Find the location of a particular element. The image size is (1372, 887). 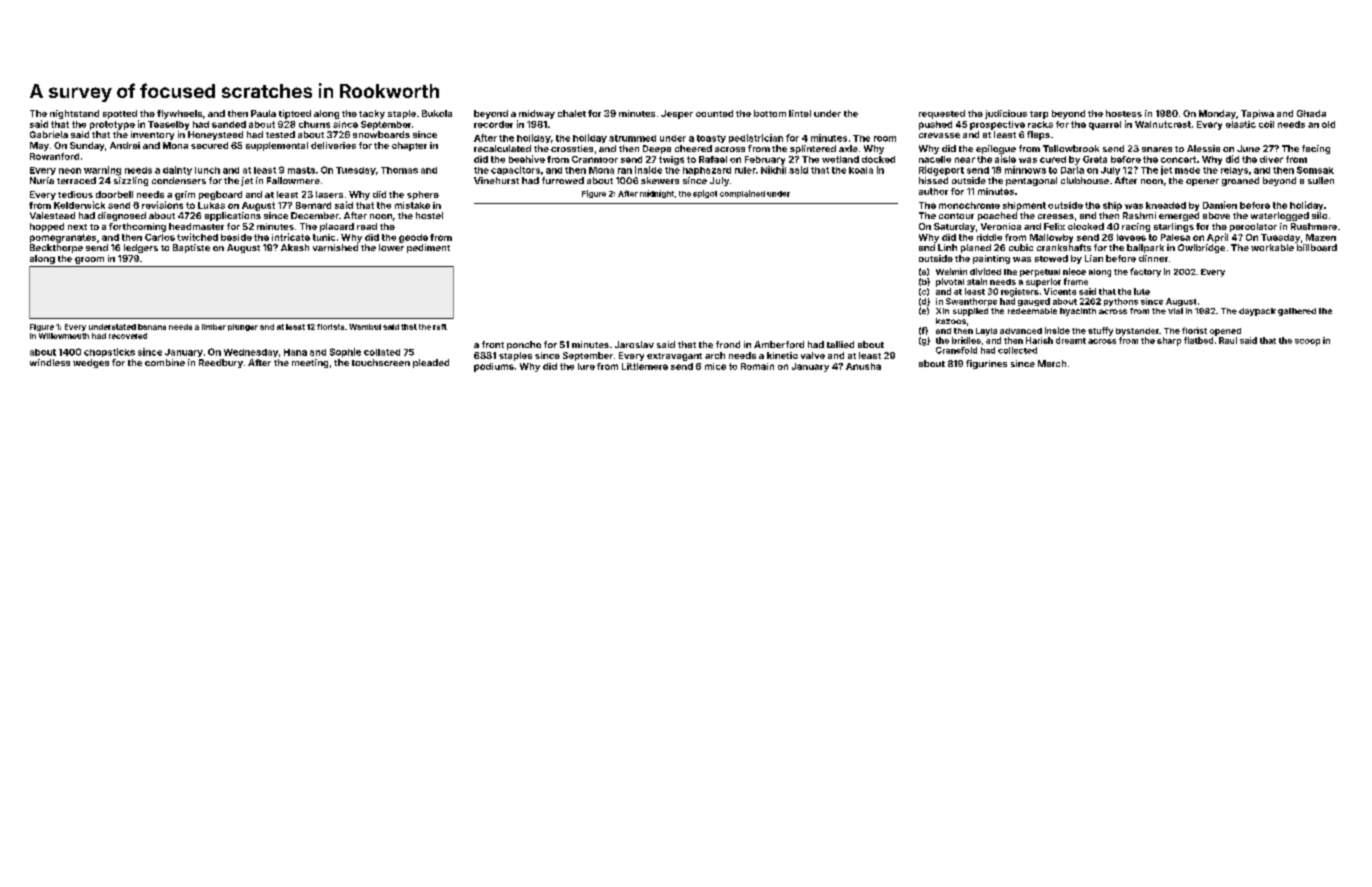

Mallowby is located at coordinates (1051, 238).
